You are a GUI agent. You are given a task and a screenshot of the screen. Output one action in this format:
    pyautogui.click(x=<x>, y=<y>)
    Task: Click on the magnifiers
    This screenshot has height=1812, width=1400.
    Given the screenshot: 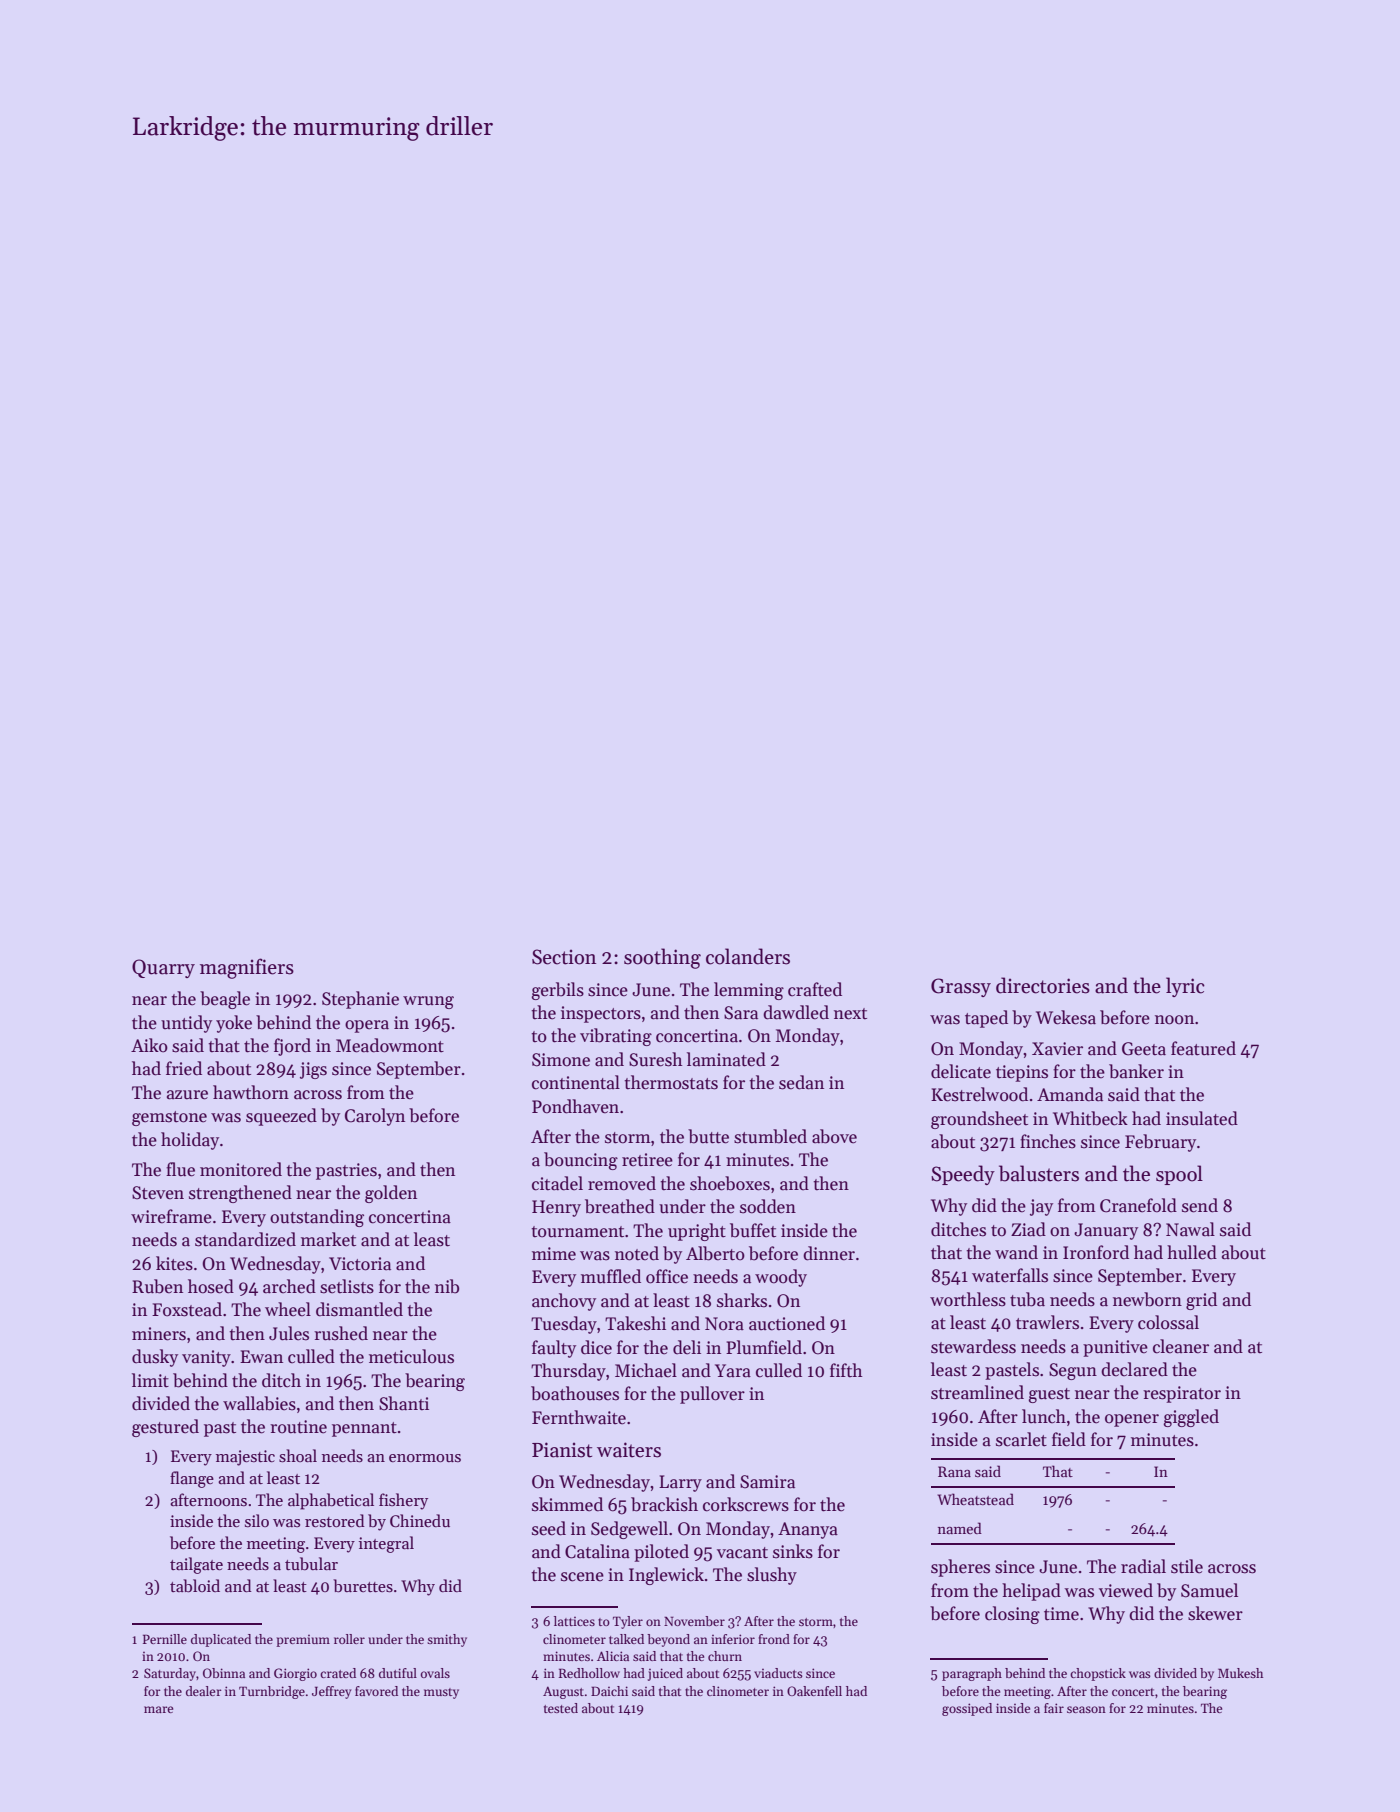 What is the action you would take?
    pyautogui.click(x=247, y=968)
